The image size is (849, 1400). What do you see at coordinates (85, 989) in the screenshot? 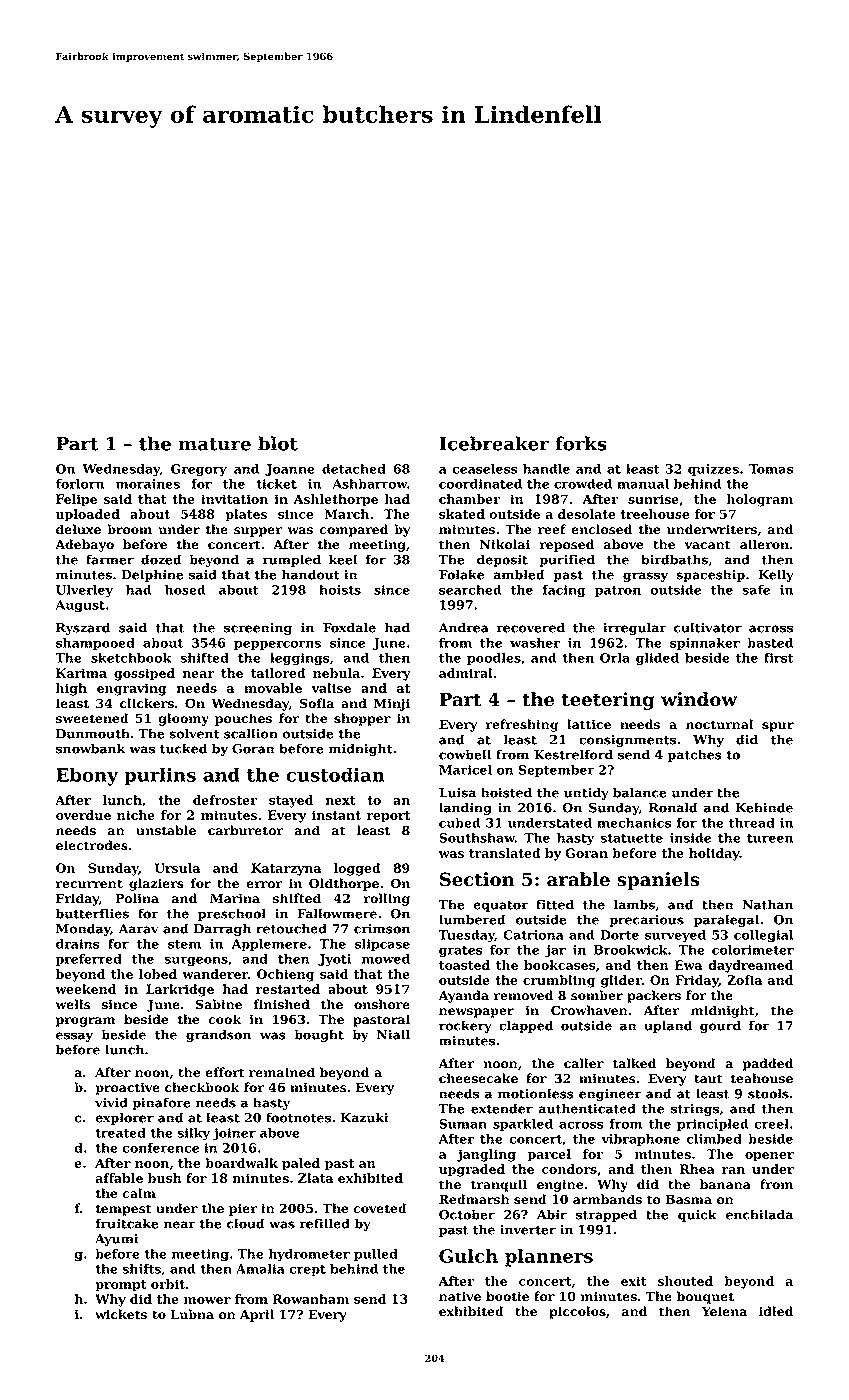
I see `weekend` at bounding box center [85, 989].
